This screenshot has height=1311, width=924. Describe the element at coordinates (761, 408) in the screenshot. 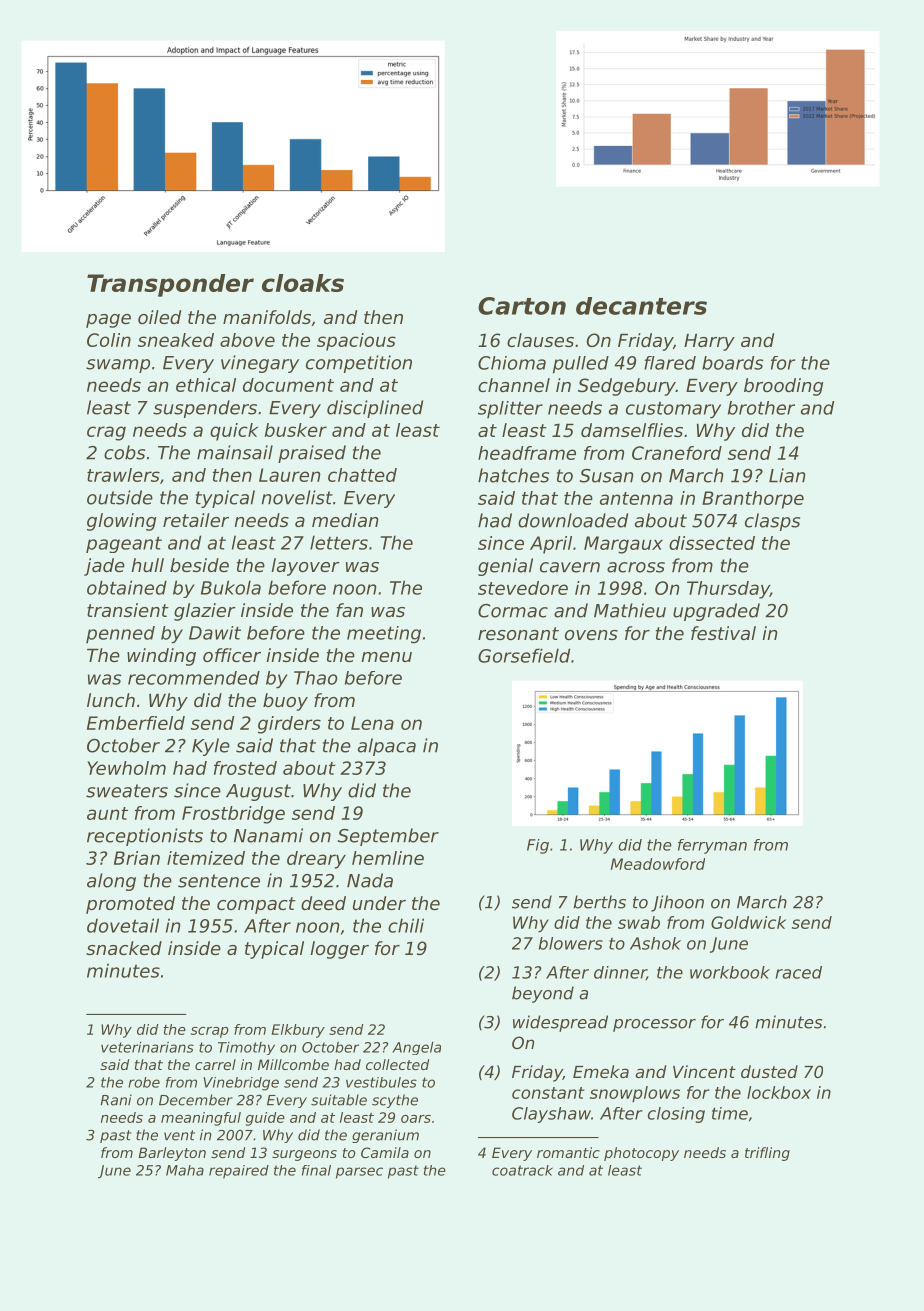

I see `brother` at that location.
